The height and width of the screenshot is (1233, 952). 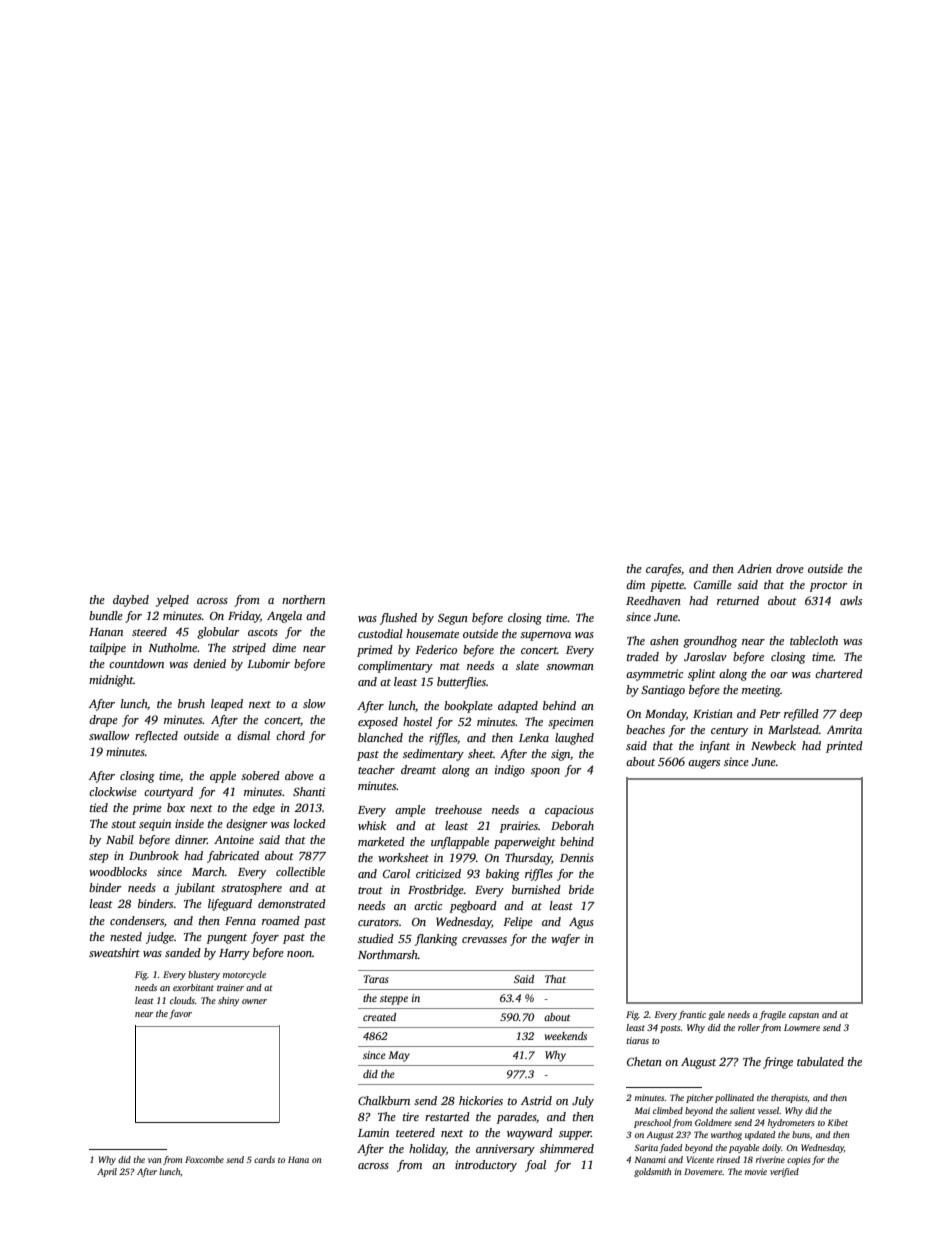 I want to click on restarted, so click(x=447, y=1116).
